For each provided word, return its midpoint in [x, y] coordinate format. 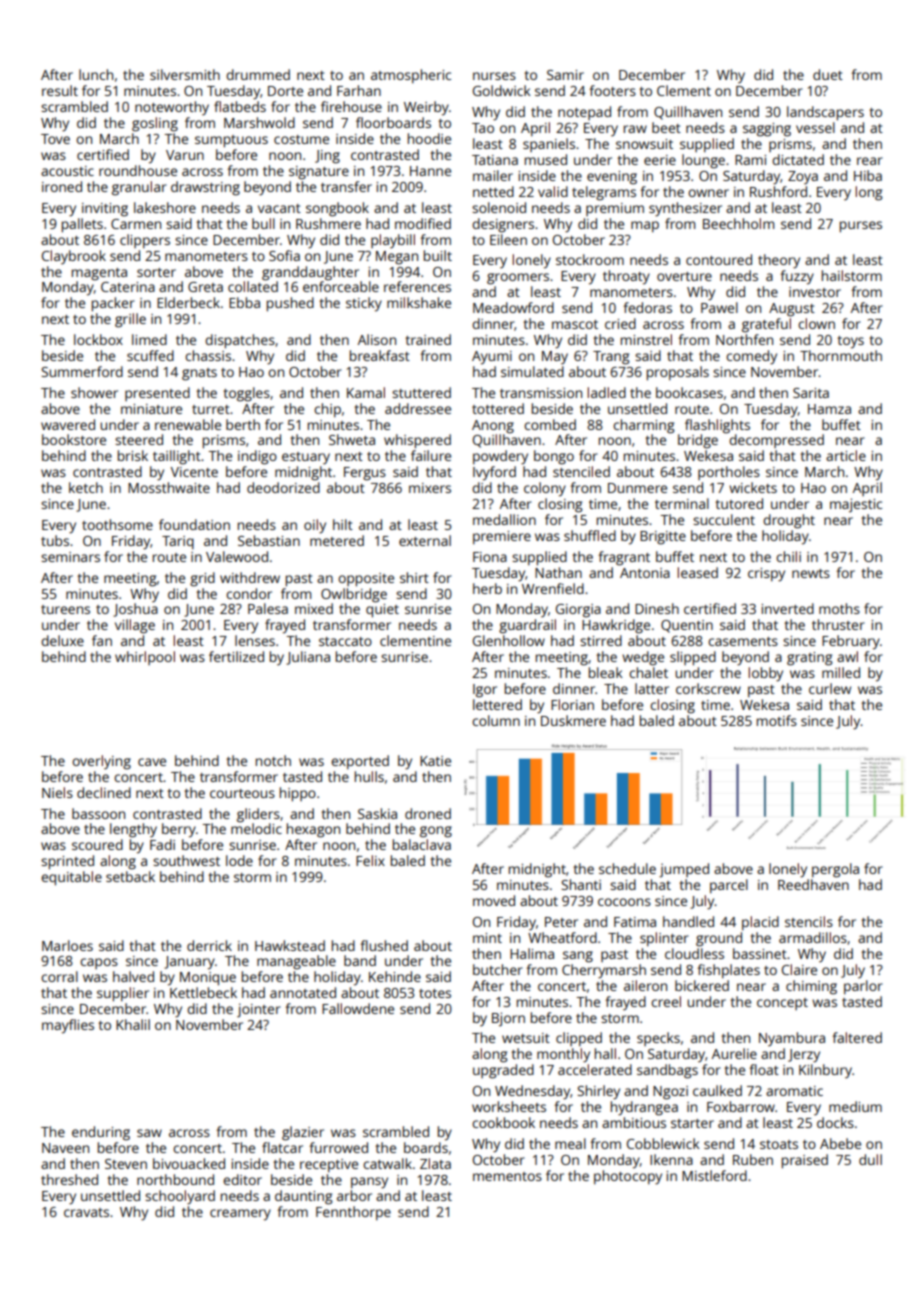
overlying [101, 762]
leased [698, 572]
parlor [863, 987]
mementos [507, 1176]
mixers [430, 488]
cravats [86, 1212]
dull [870, 1159]
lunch [96, 74]
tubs [55, 540]
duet [828, 74]
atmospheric [411, 76]
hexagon [313, 830]
